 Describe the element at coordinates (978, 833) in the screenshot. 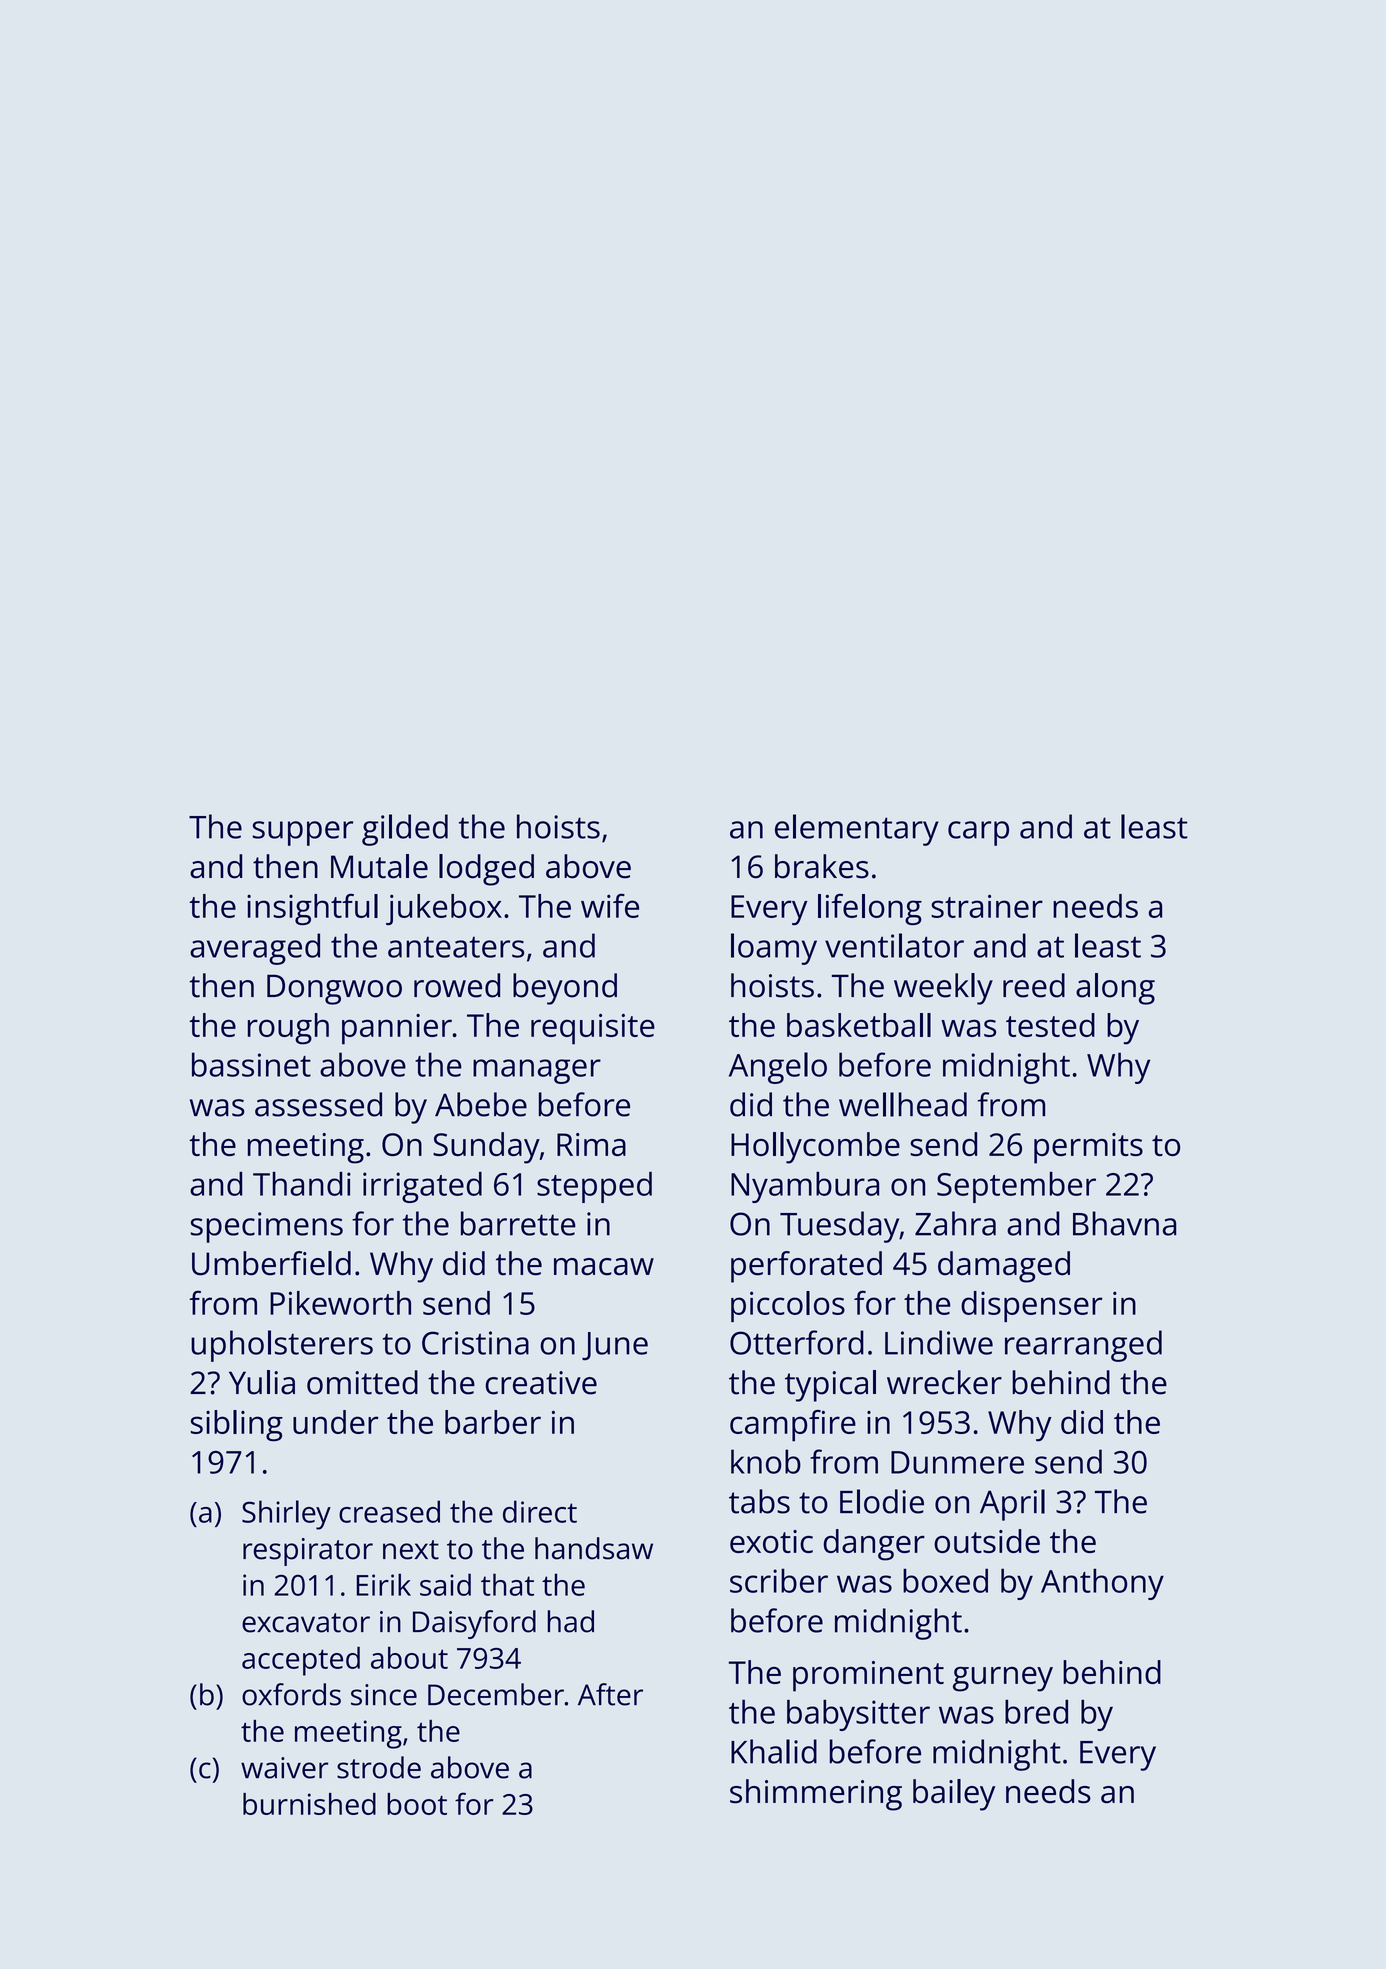

I see `carp` at that location.
